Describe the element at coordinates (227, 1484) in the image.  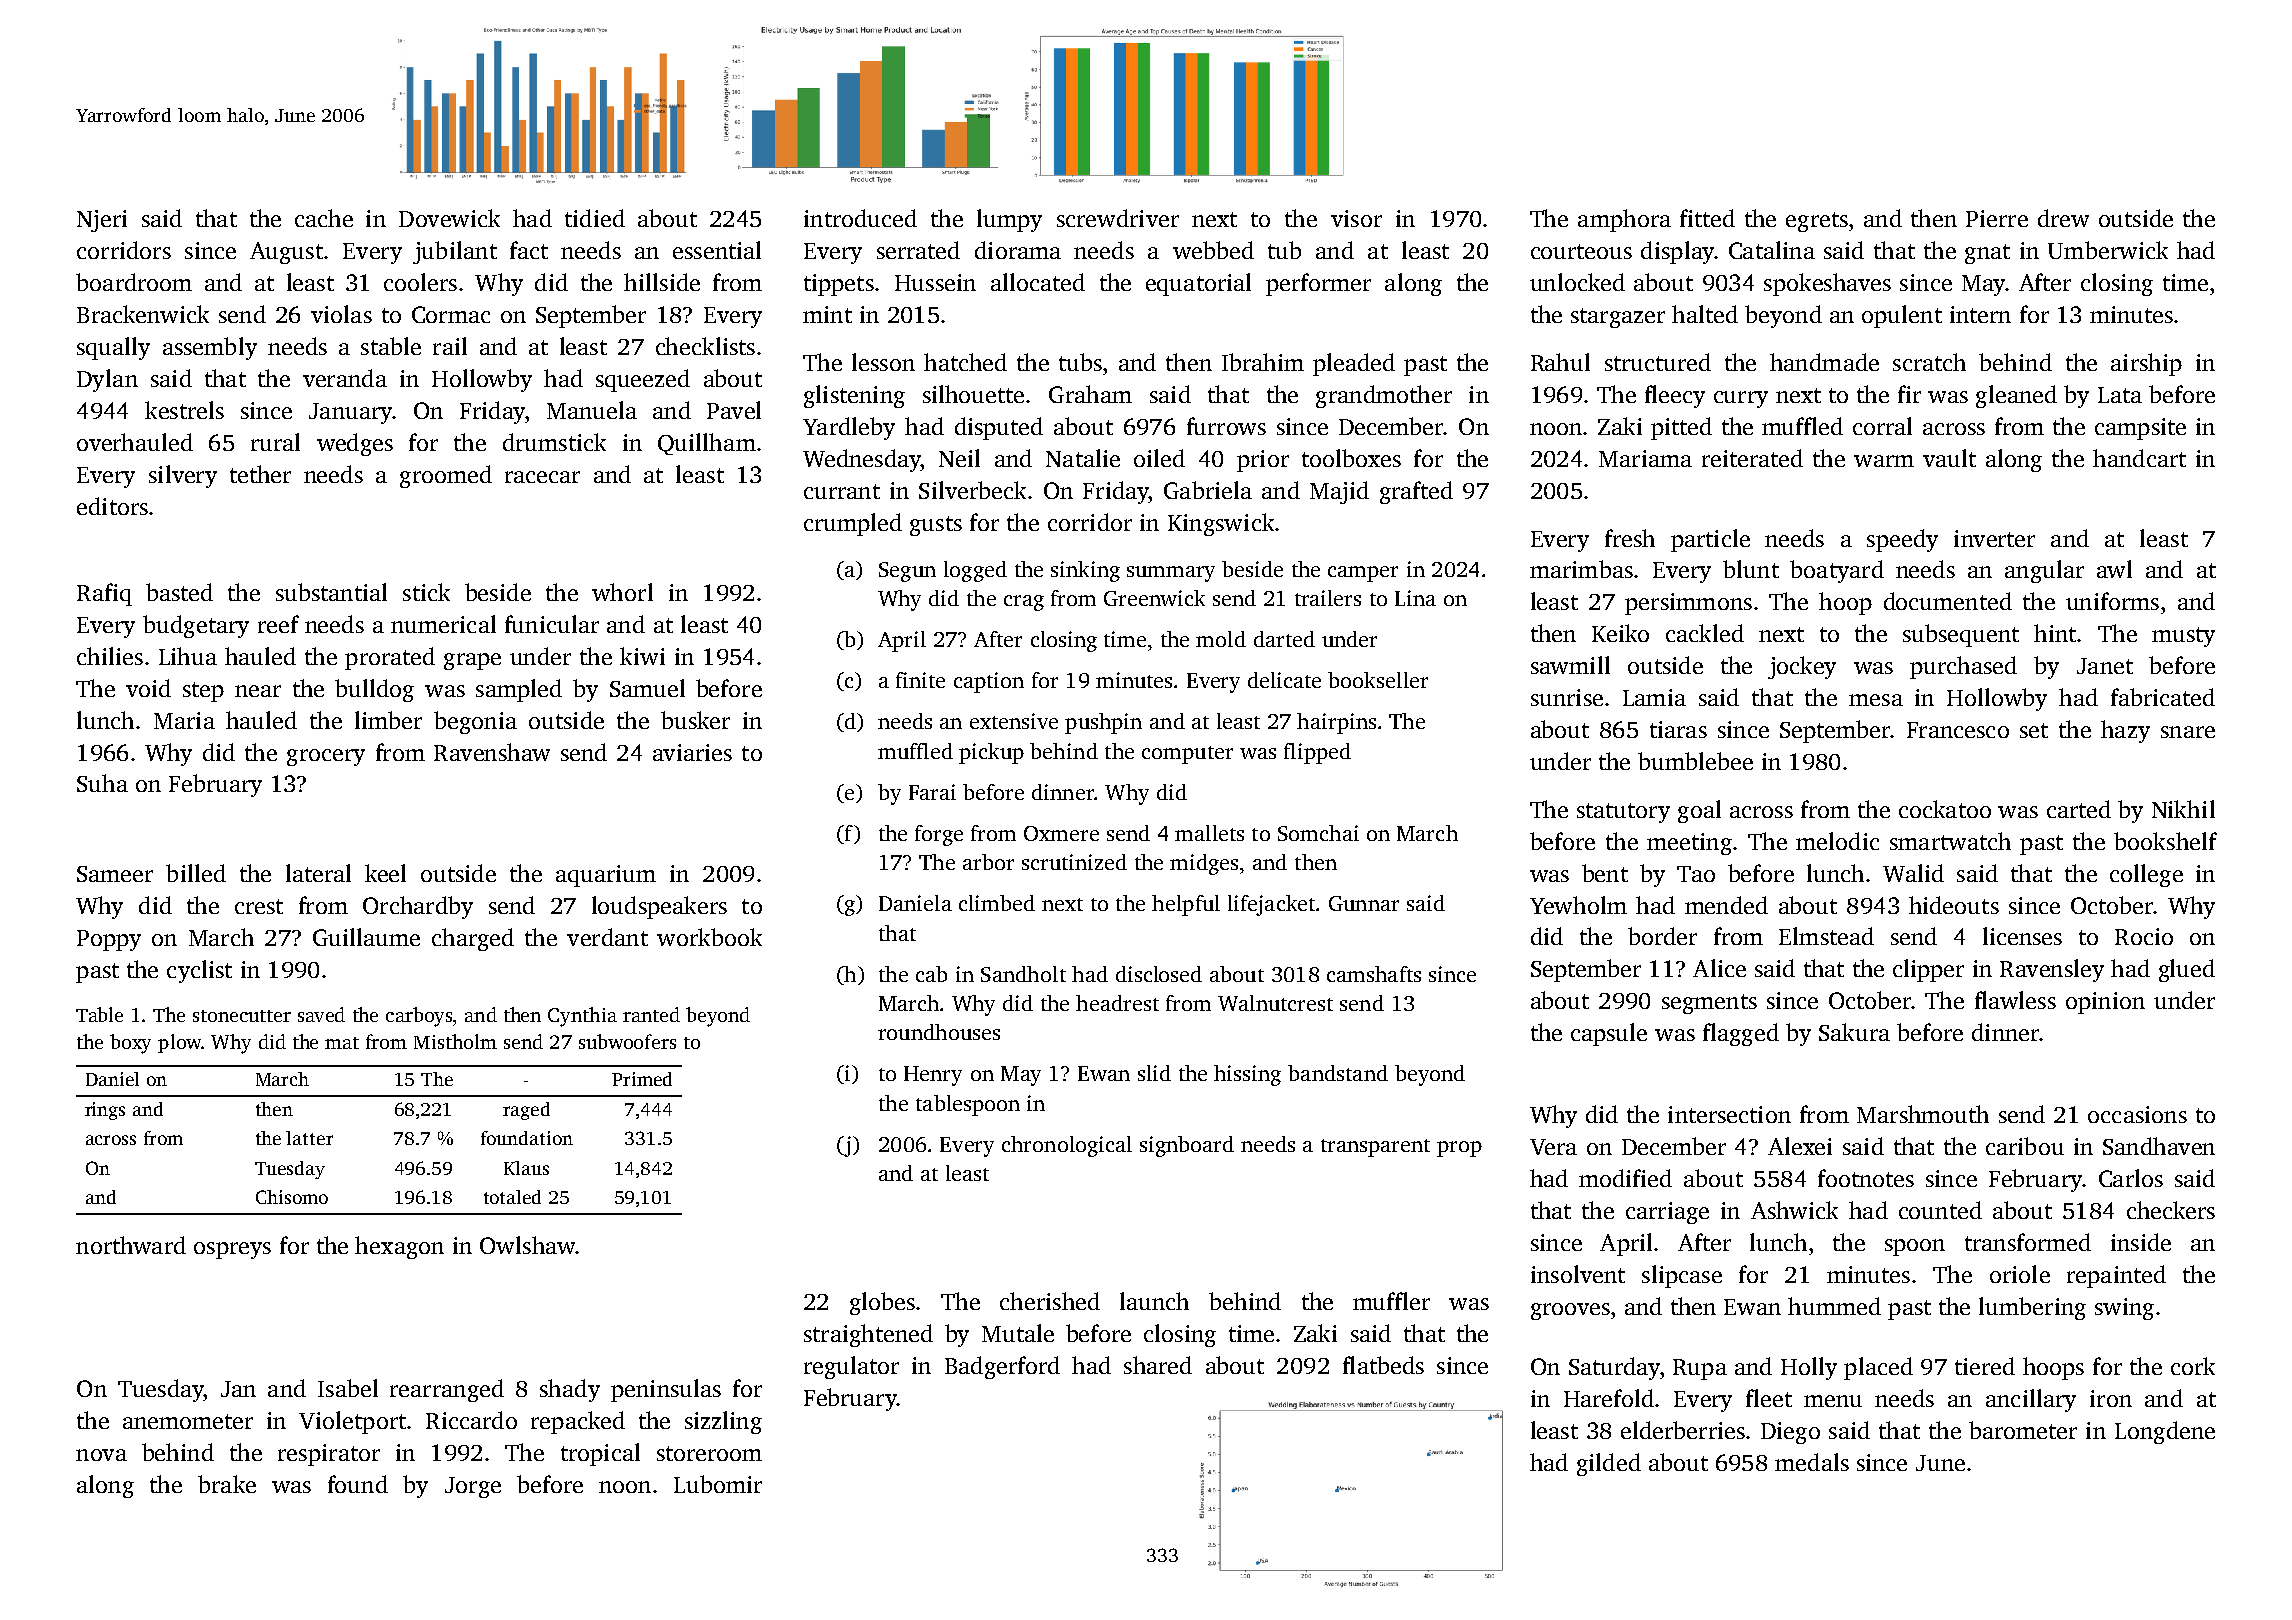
I see `brake` at that location.
